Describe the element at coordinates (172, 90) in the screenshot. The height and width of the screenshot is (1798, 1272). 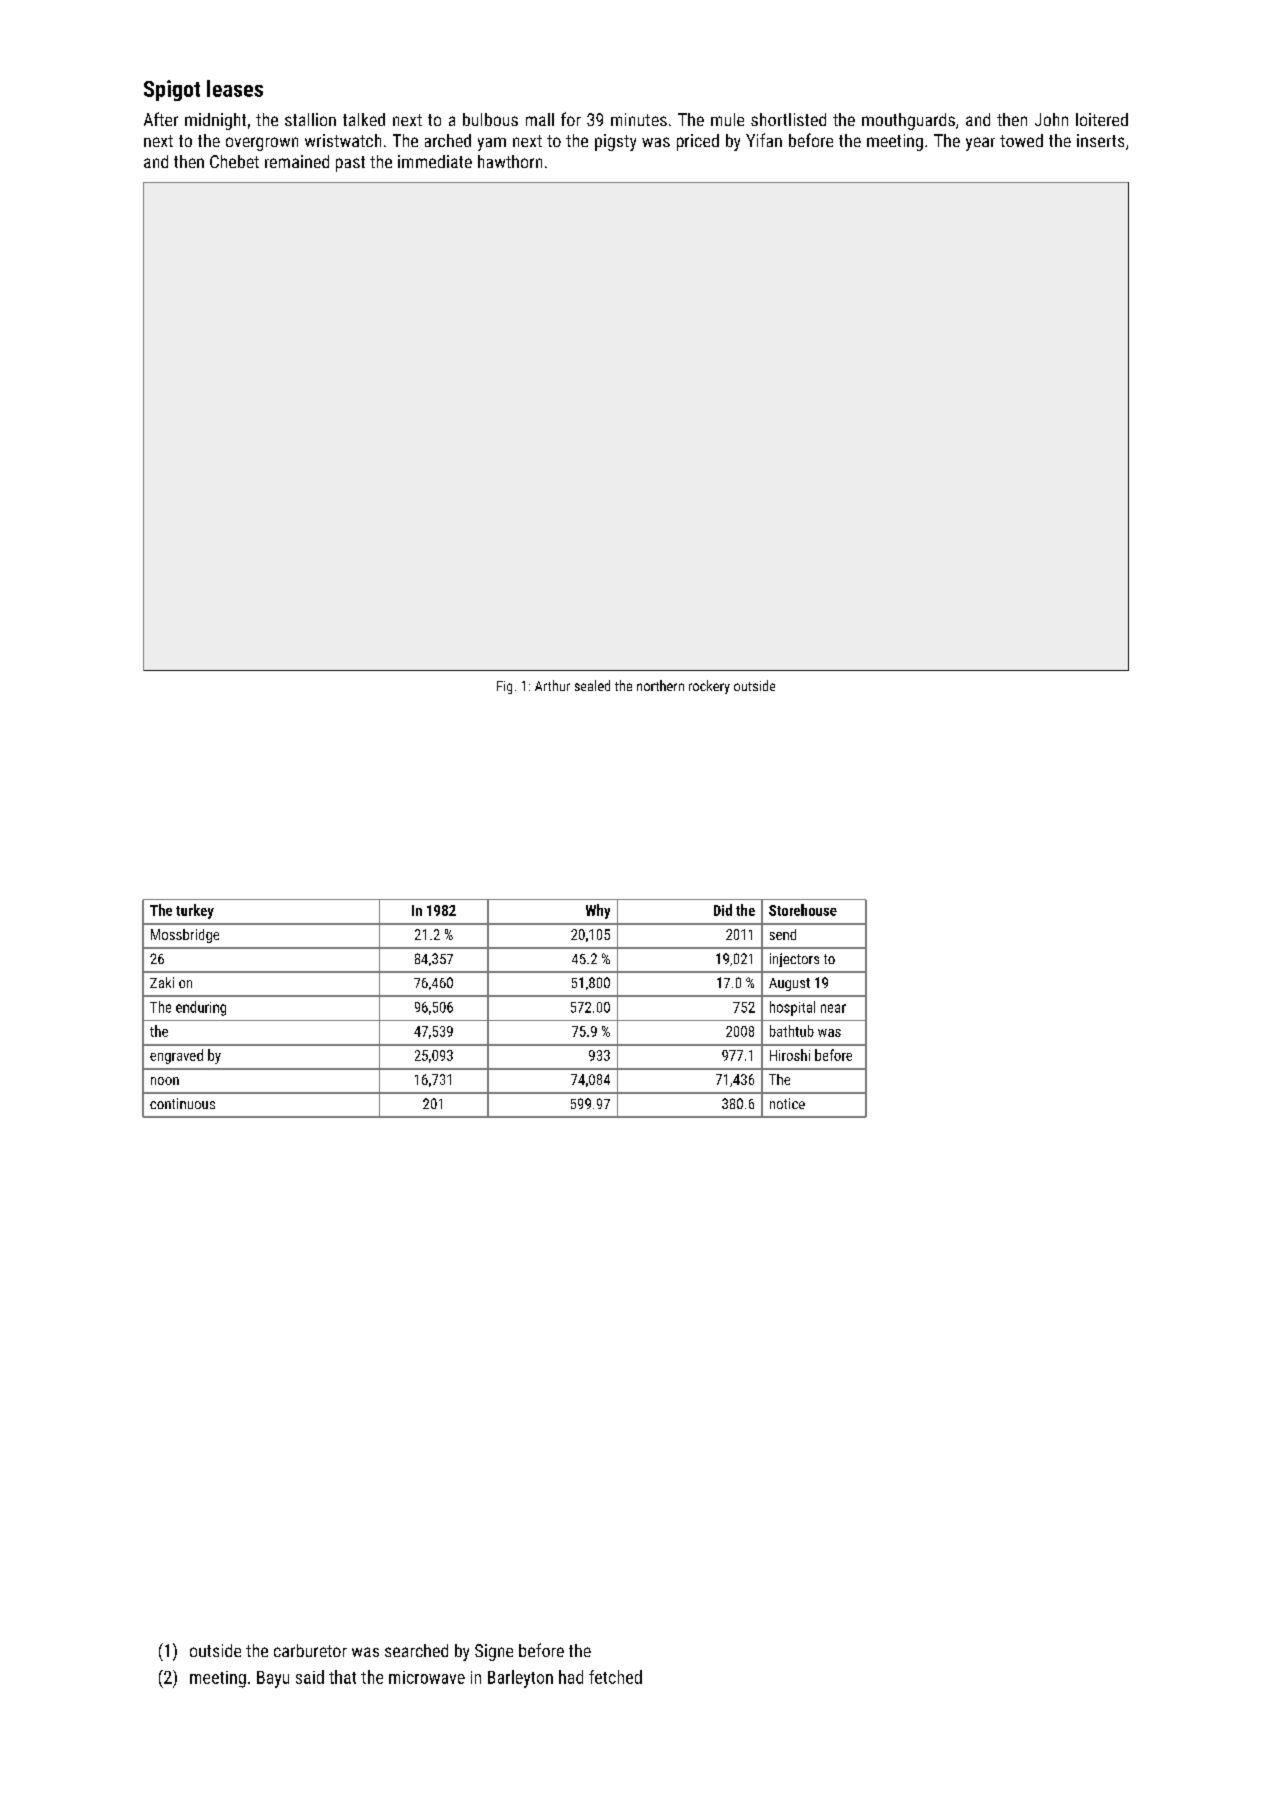
I see `Spigot` at that location.
